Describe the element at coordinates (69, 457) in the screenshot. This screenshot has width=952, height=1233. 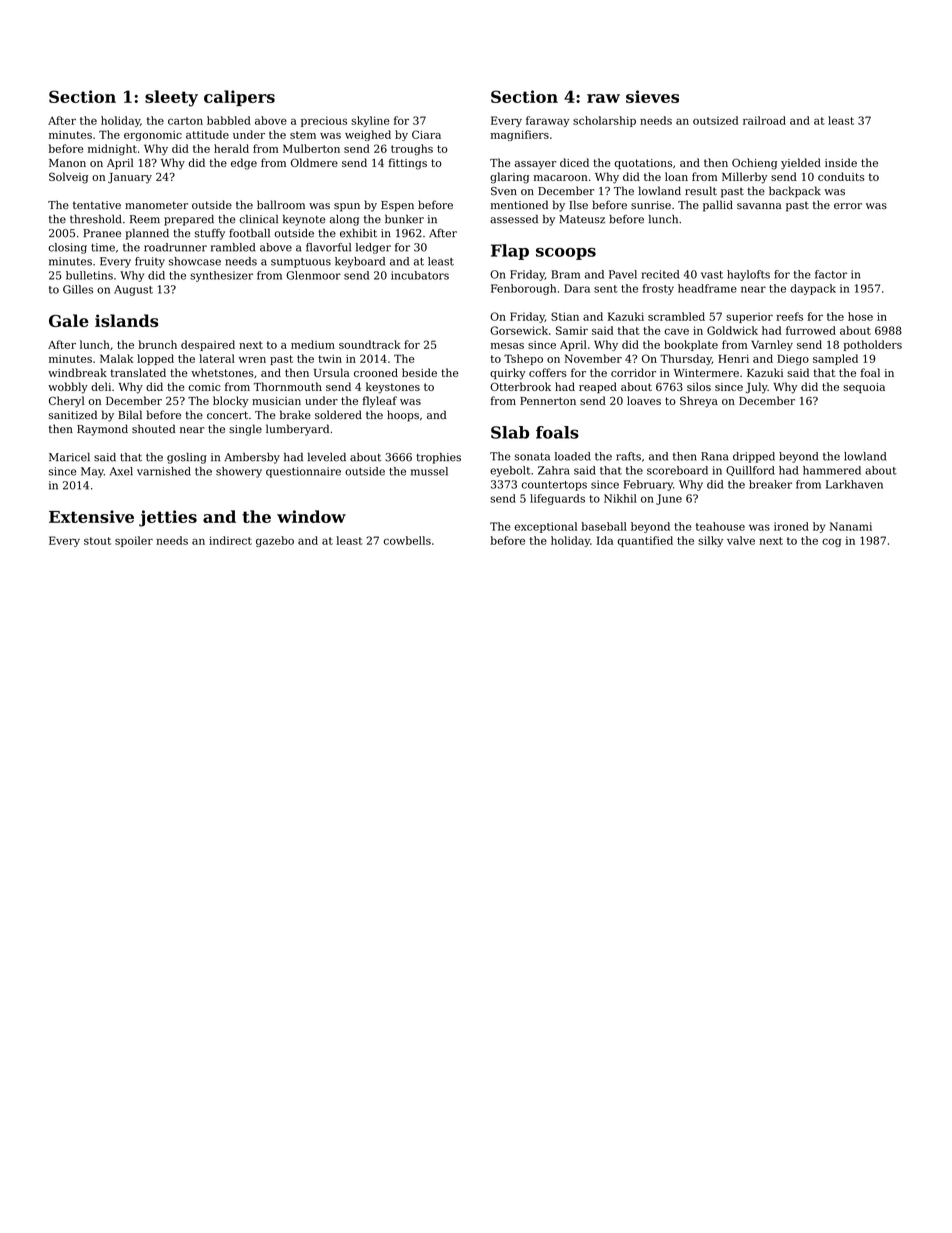
I see `Maricel` at that location.
